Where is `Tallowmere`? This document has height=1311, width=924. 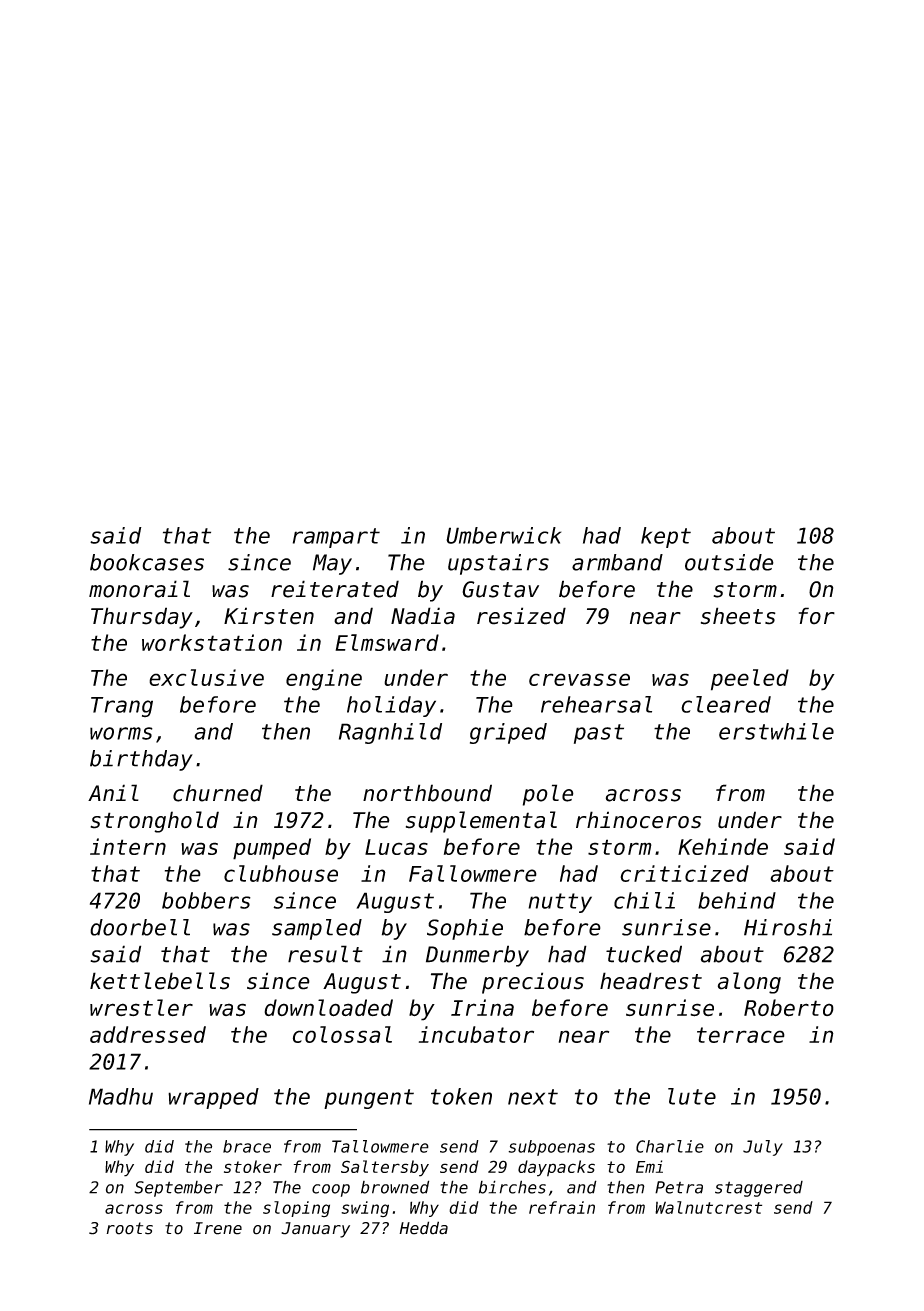
Tallowmere is located at coordinates (380, 1146).
